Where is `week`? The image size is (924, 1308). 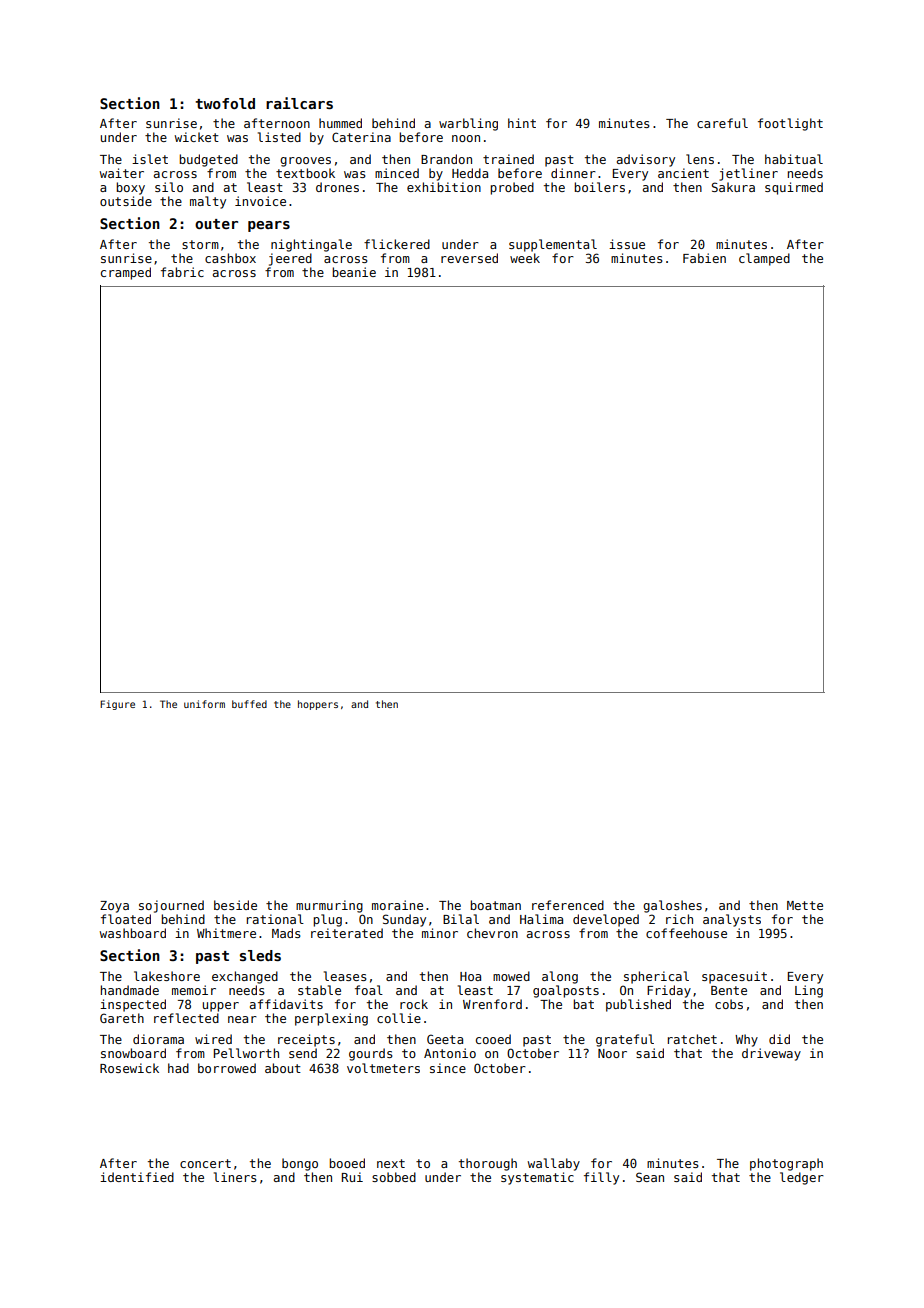
week is located at coordinates (525, 258).
